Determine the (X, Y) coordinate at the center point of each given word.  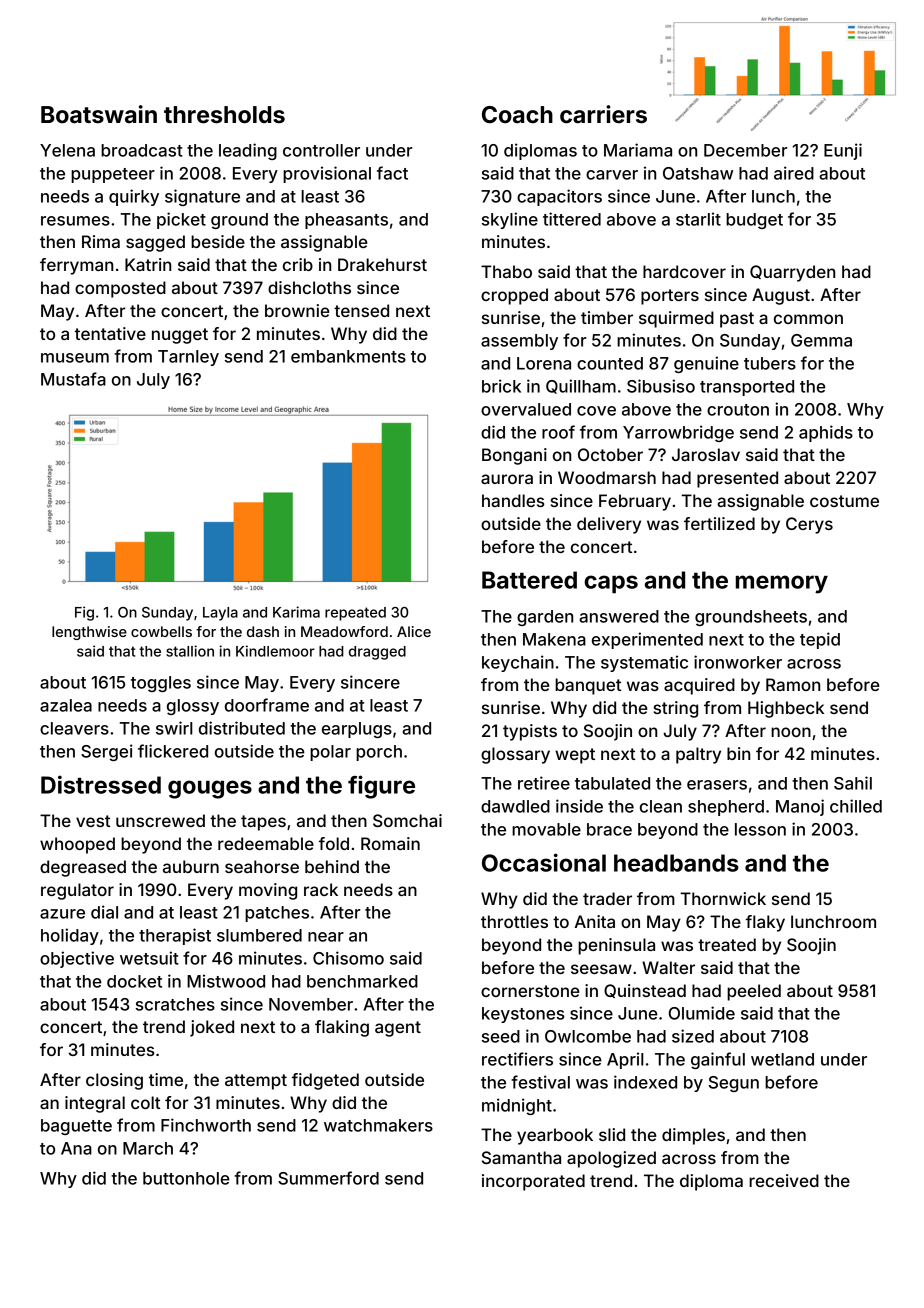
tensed (361, 310)
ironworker (738, 662)
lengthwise (89, 633)
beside (218, 241)
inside (579, 806)
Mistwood (226, 981)
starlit (698, 219)
